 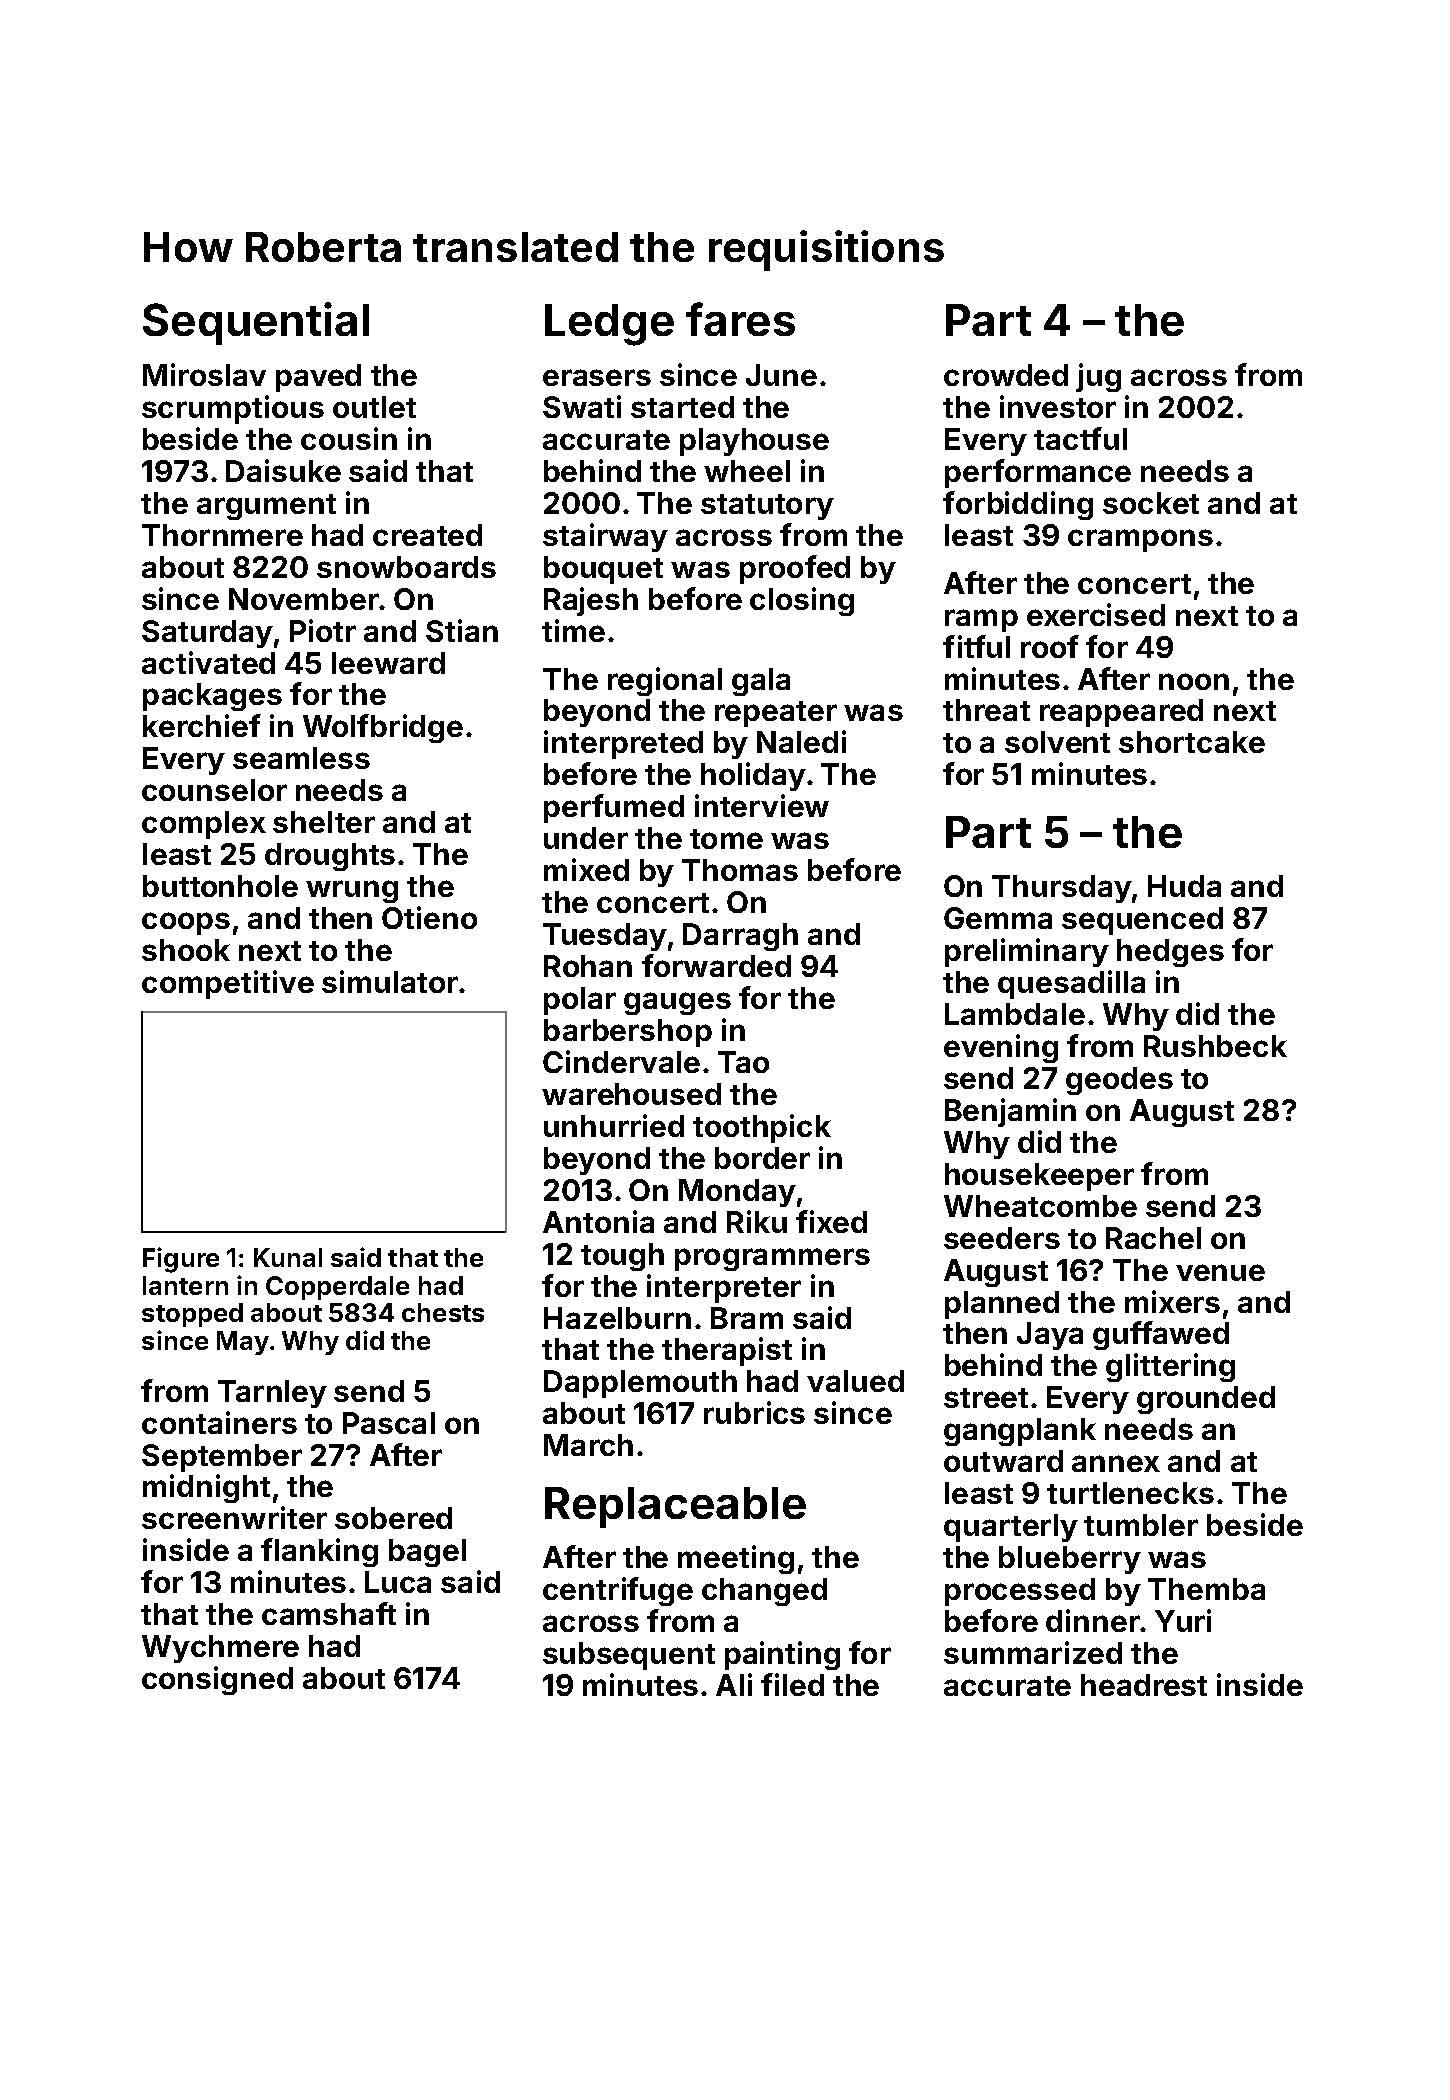 I want to click on Tao, so click(x=743, y=1062).
